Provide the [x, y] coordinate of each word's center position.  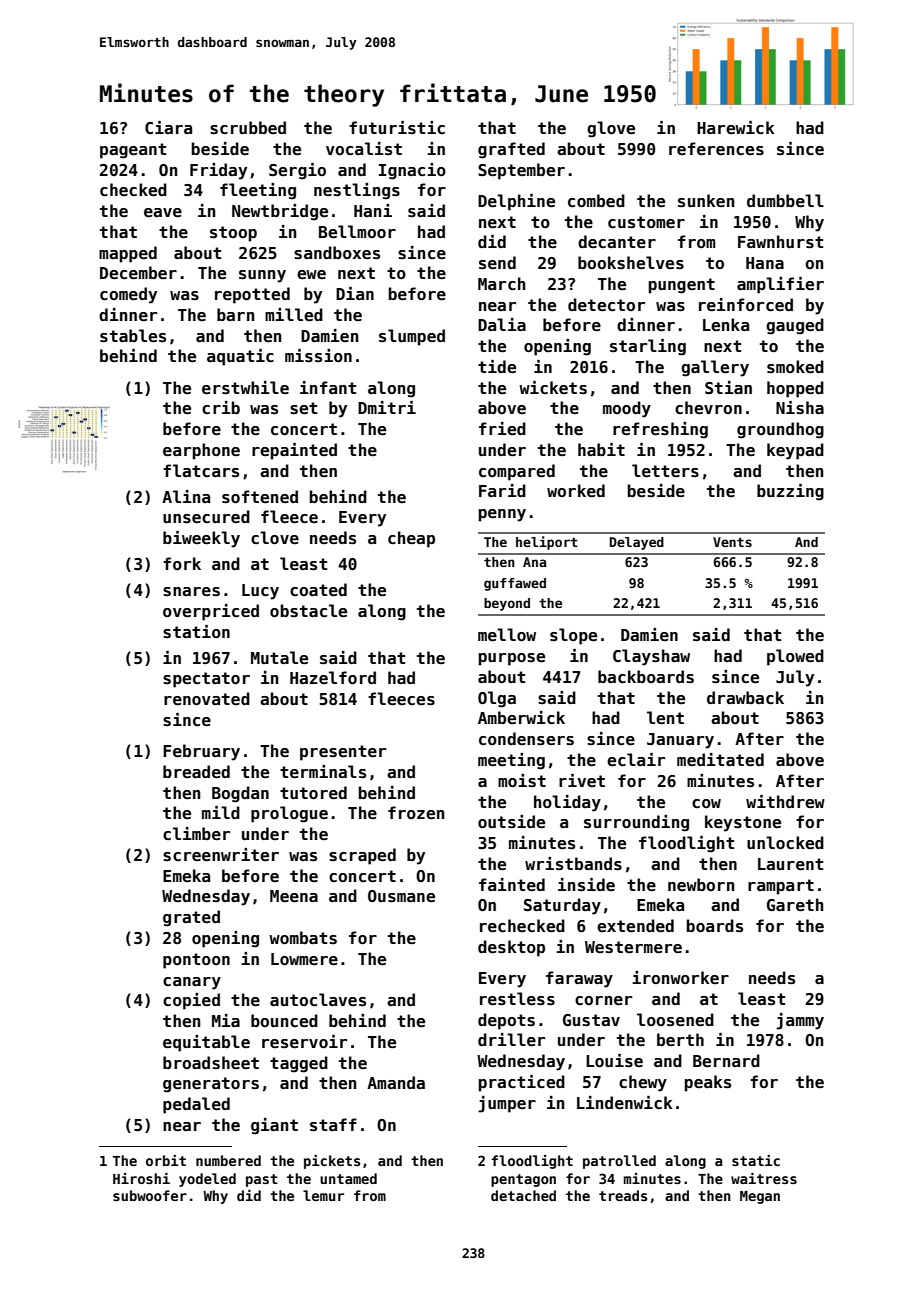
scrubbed [248, 128]
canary [192, 983]
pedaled [196, 1105]
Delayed [637, 543]
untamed [348, 1178]
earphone [201, 451]
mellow [507, 635]
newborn [701, 884]
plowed [795, 657]
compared [517, 472]
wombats [303, 938]
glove [611, 129]
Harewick [736, 128]
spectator [206, 680]
